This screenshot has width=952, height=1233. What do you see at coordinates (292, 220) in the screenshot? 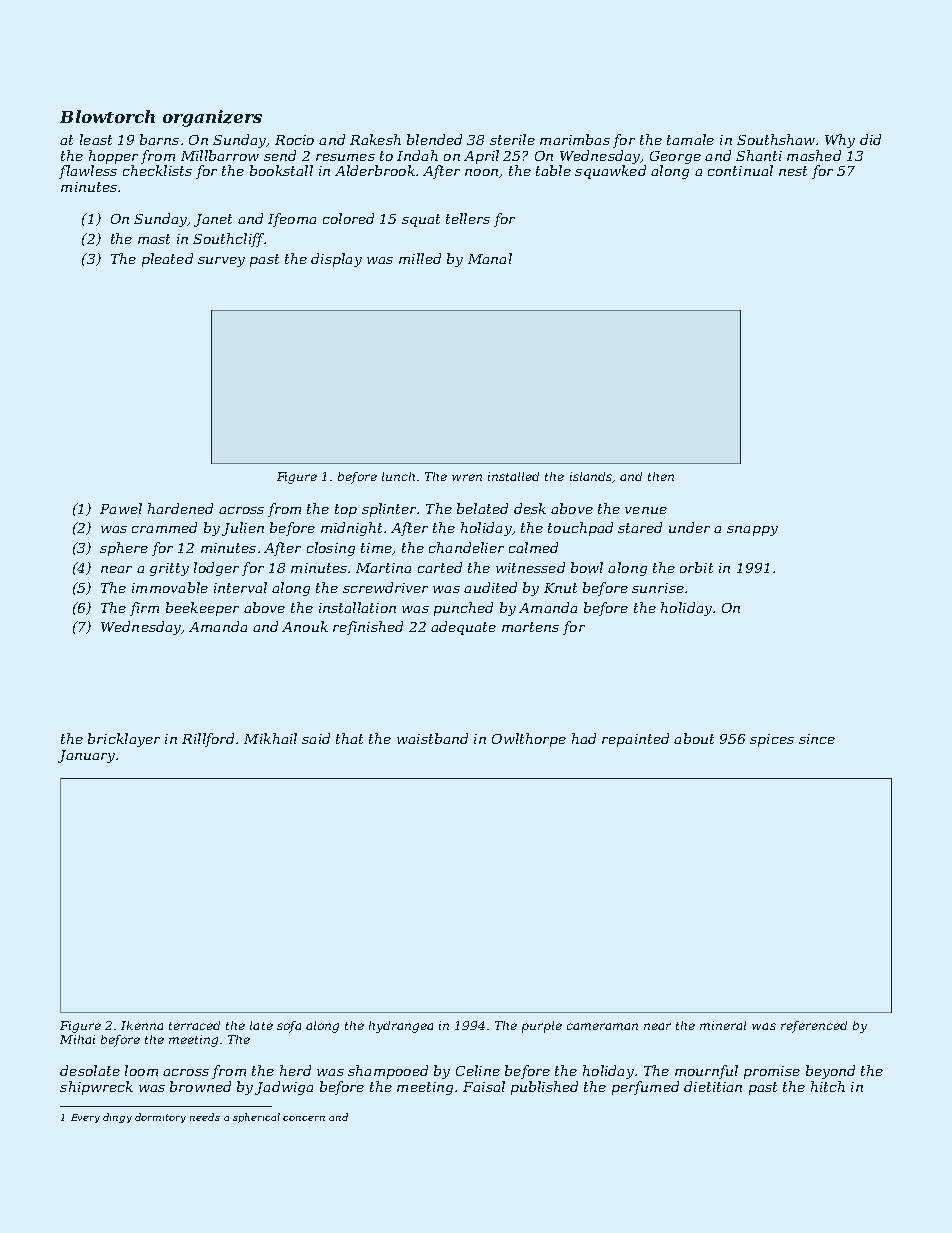
I see `Ifeoma` at bounding box center [292, 220].
